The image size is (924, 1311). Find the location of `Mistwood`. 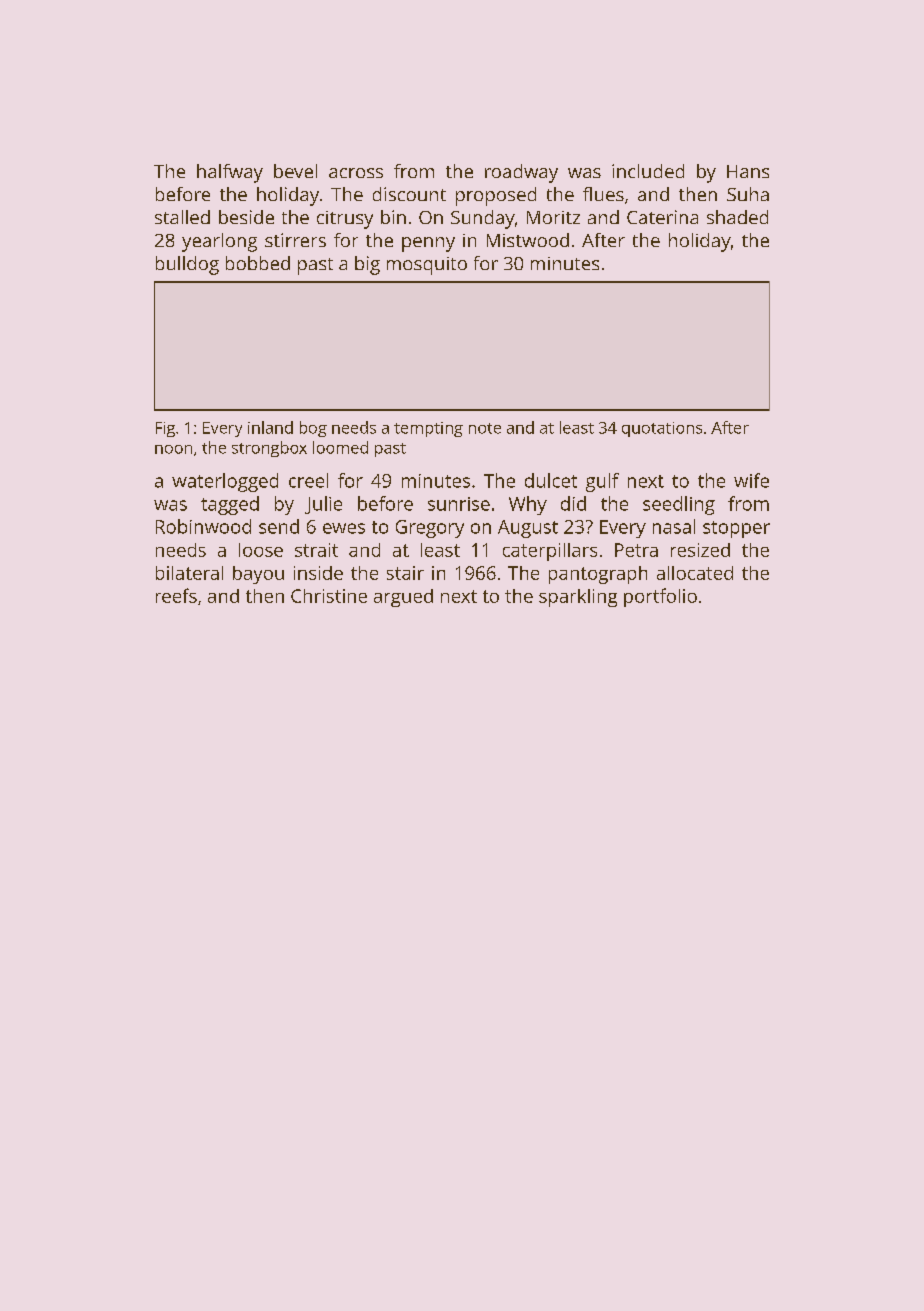

Mistwood is located at coordinates (528, 240).
